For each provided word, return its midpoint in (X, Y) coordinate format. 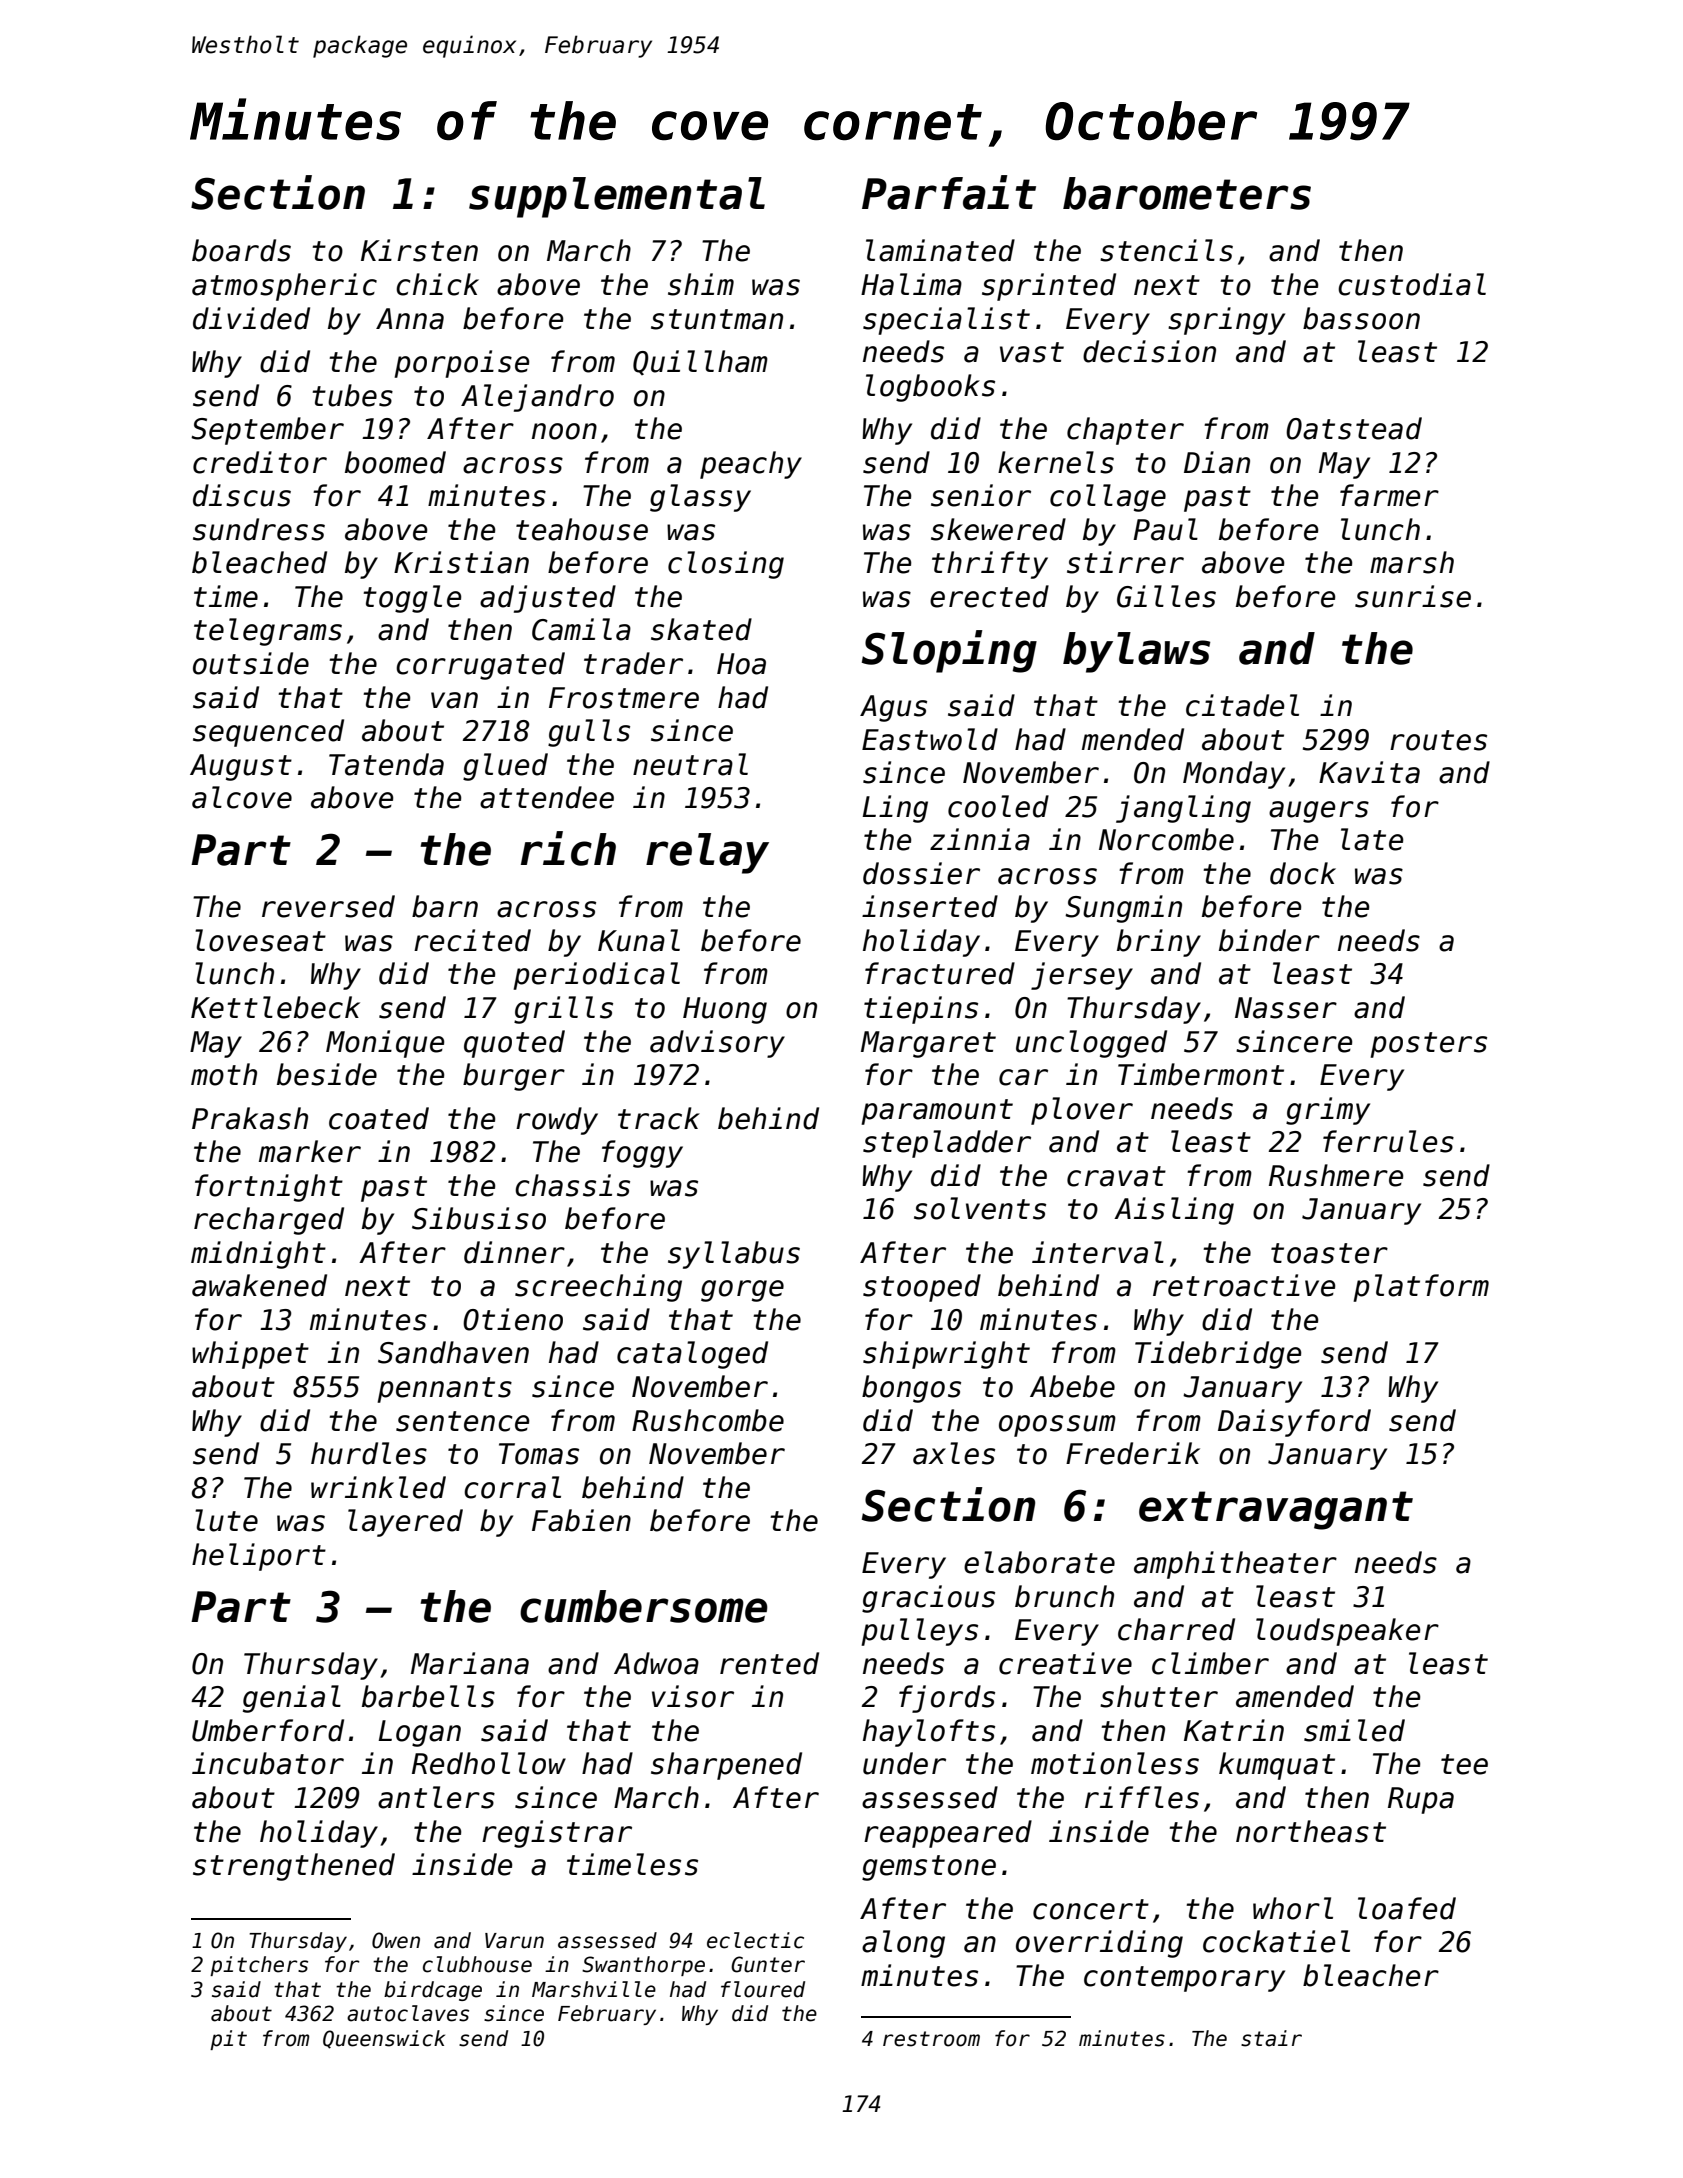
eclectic (755, 1940)
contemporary (1184, 1979)
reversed (328, 906)
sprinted (1049, 287)
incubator (268, 1763)
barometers (1187, 193)
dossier (921, 873)
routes (1438, 740)
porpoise (461, 364)
